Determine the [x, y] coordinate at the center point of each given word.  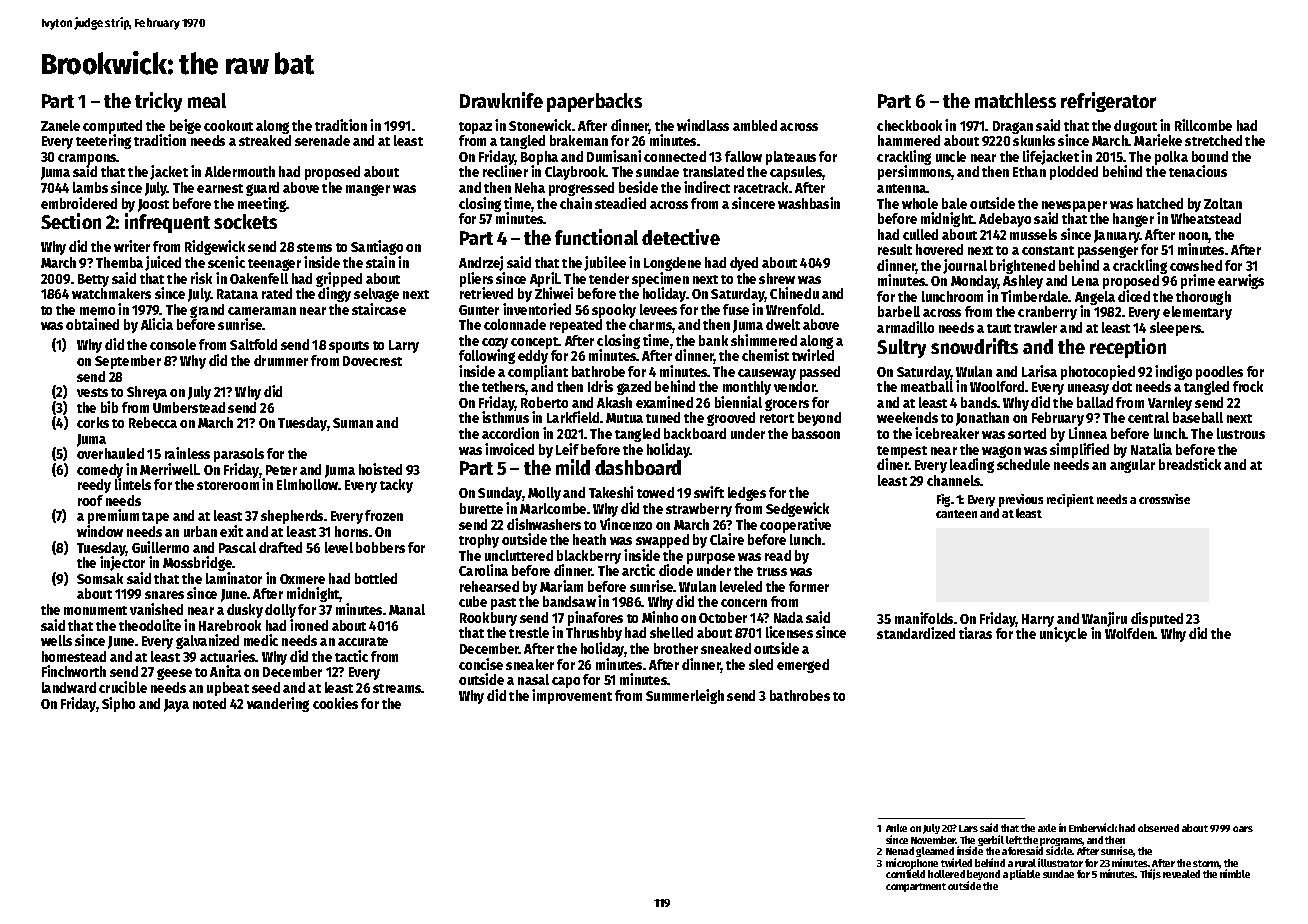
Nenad [900, 851]
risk [201, 278]
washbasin [809, 203]
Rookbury [488, 619]
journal [965, 266]
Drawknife [501, 100]
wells [56, 640]
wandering [278, 704]
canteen [956, 514]
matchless [1015, 100]
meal [207, 100]
